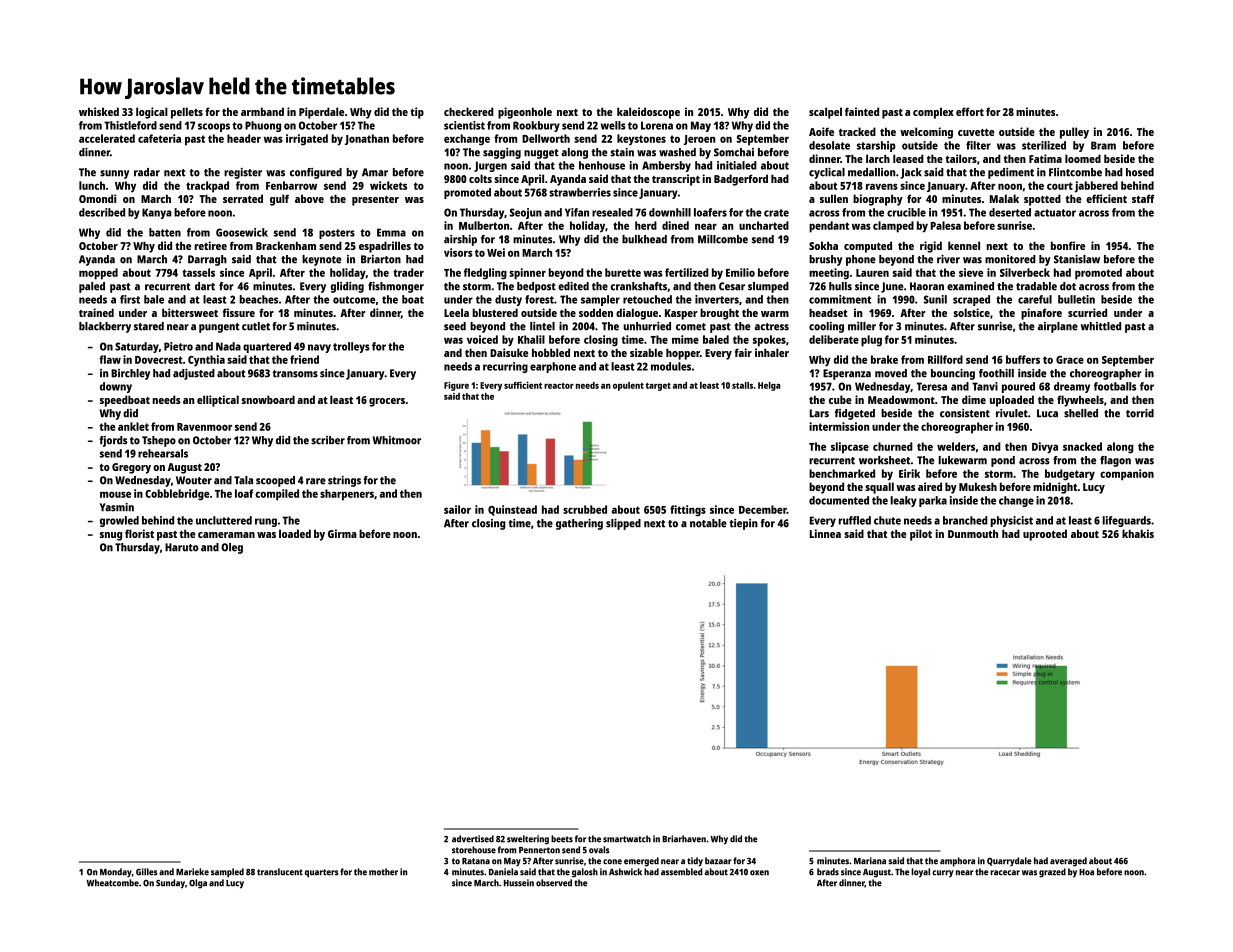 The image size is (1233, 952). What do you see at coordinates (182, 547) in the image?
I see `Haruto` at bounding box center [182, 547].
